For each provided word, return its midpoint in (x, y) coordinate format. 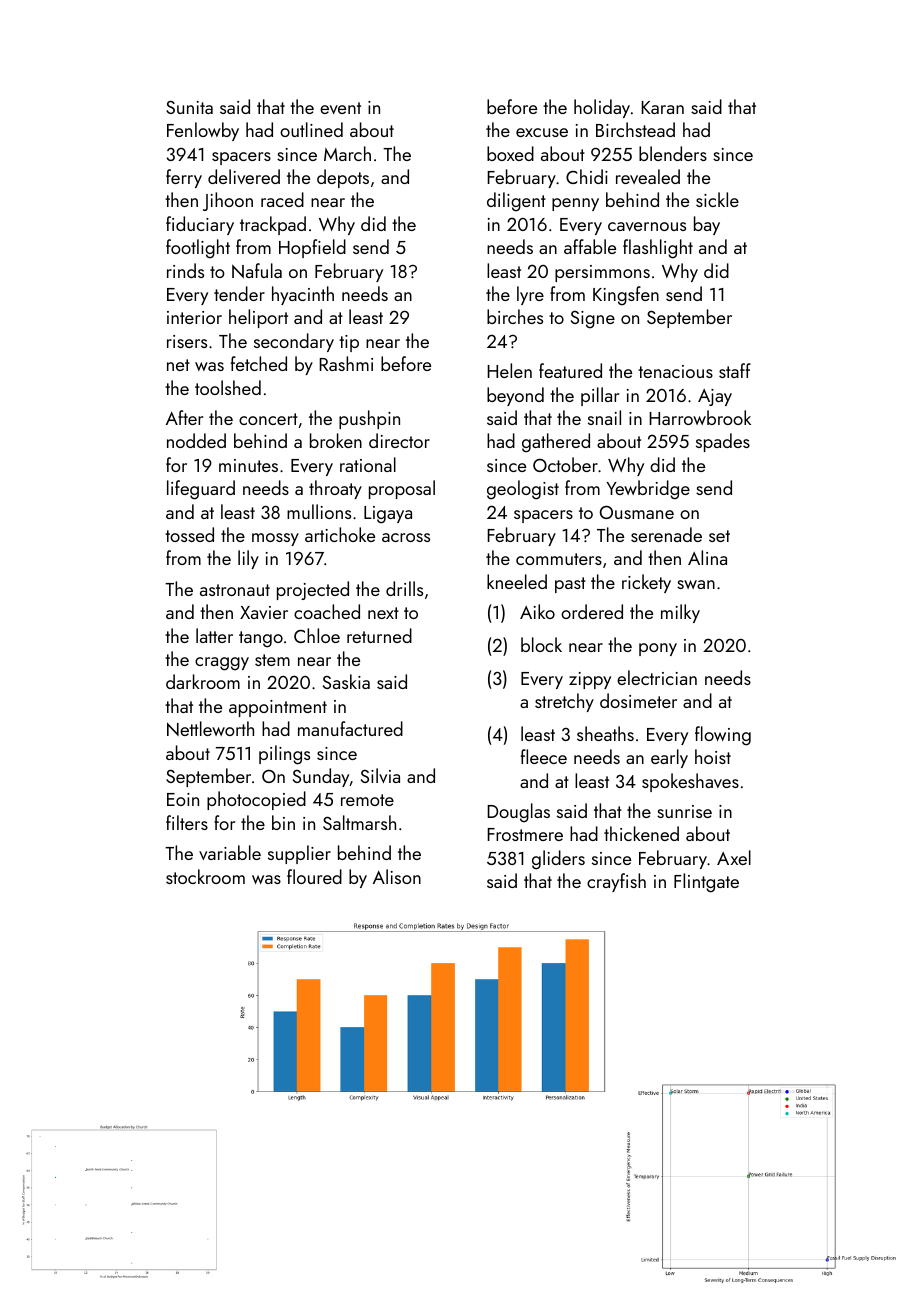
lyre (530, 295)
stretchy (564, 702)
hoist (713, 756)
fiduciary (200, 225)
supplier (299, 854)
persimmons (602, 273)
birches (515, 316)
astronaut (235, 590)
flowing (723, 736)
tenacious (675, 371)
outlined (311, 129)
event (340, 108)
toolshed (228, 387)
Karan (662, 107)
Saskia (346, 681)
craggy (222, 664)
